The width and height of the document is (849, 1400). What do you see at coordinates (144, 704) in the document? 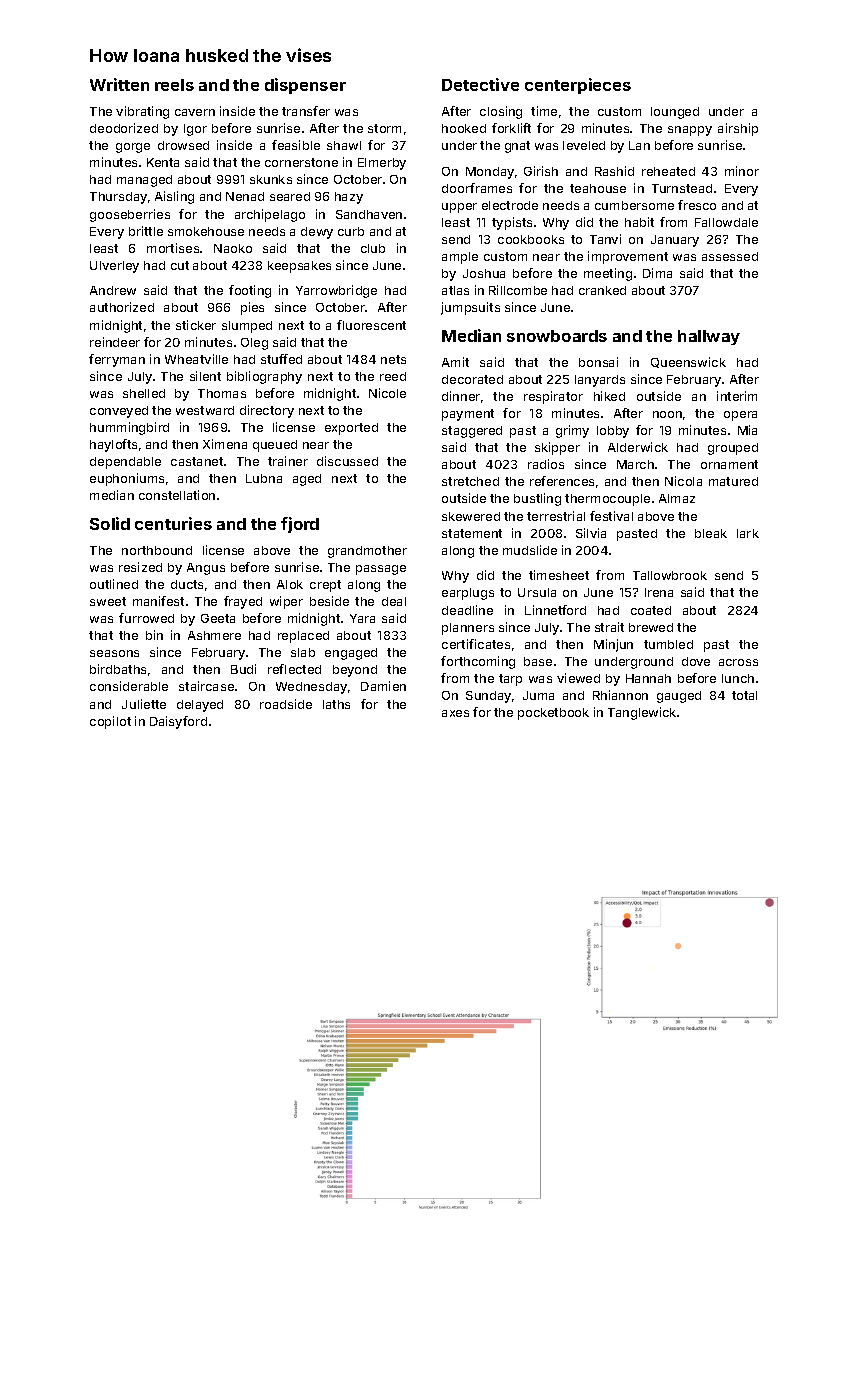
I see `Juliette` at bounding box center [144, 704].
